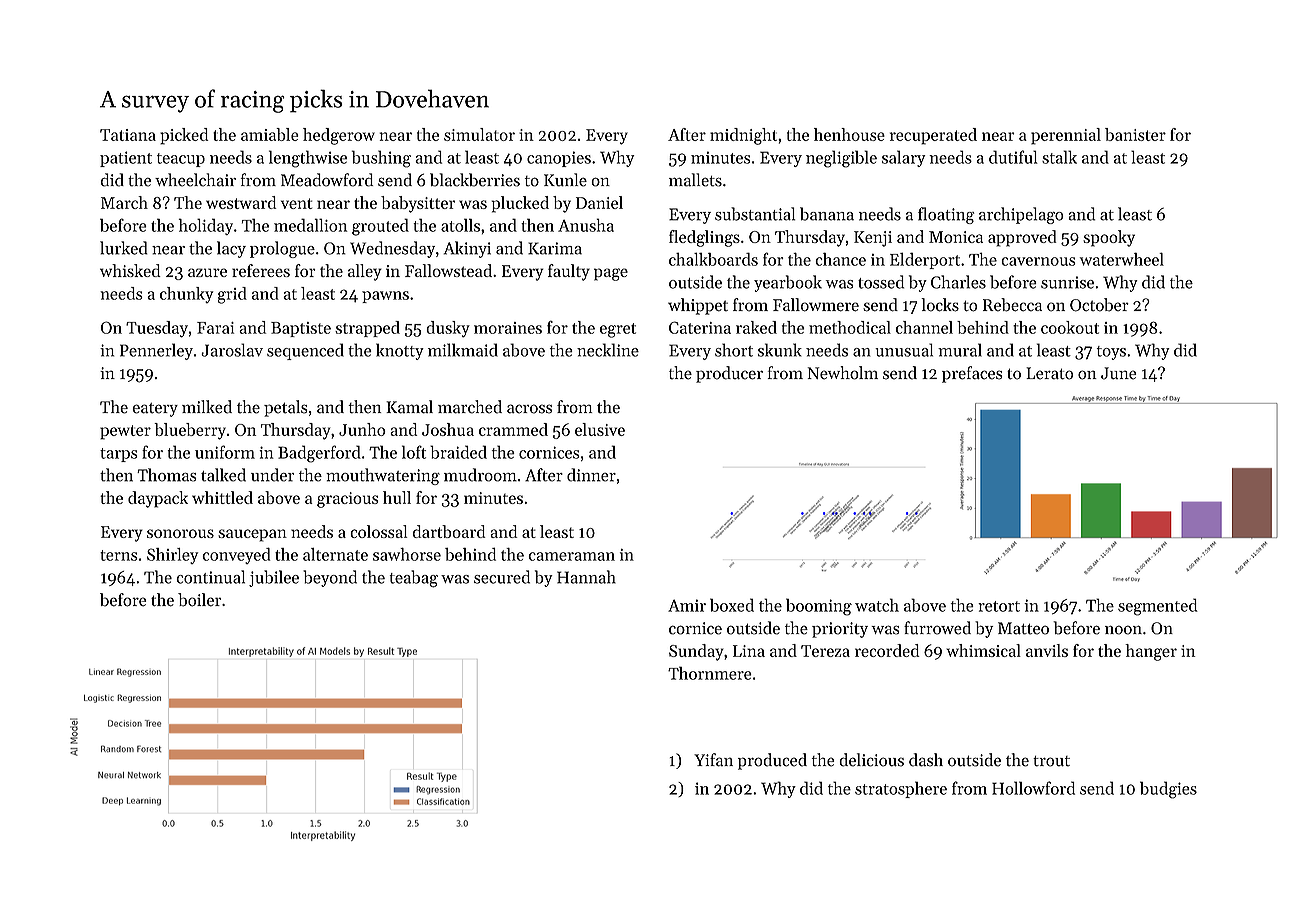  I want to click on braided, so click(458, 452).
